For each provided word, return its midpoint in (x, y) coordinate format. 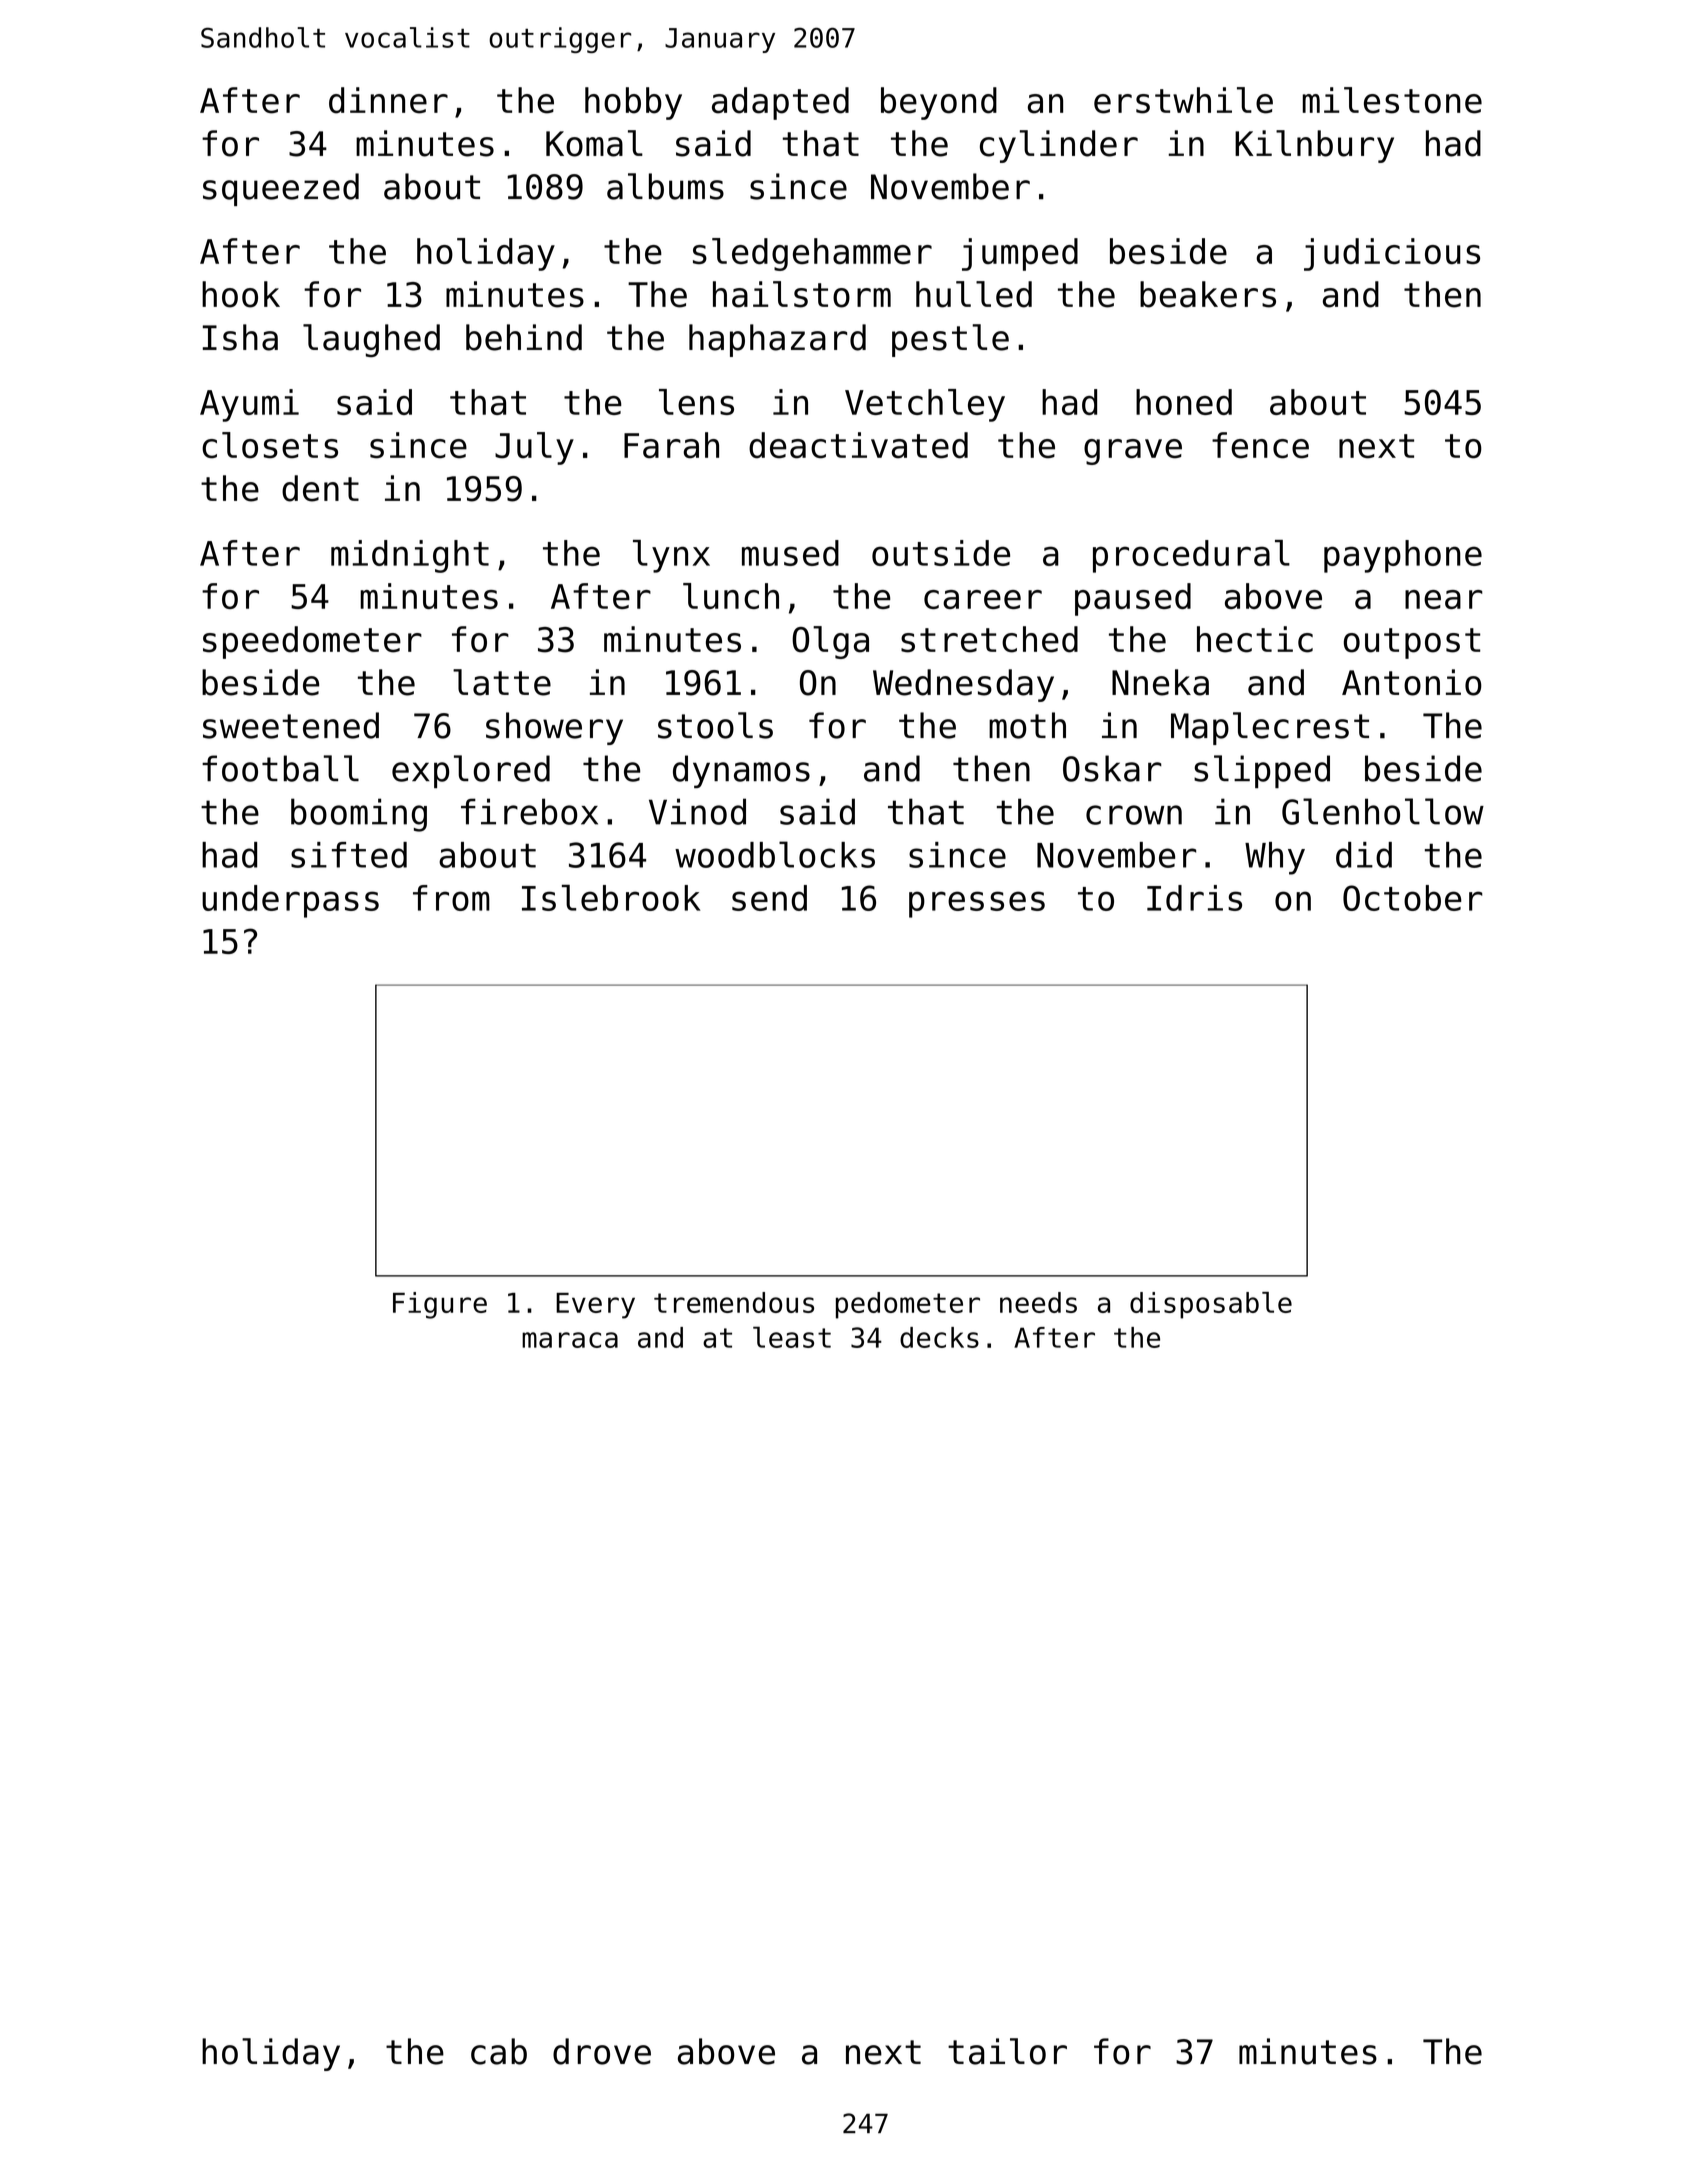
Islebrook (611, 898)
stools (715, 725)
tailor (1007, 2051)
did (1364, 855)
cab (499, 2051)
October (1412, 898)
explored (471, 771)
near (1443, 599)
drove (602, 2051)
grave (1133, 452)
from (451, 898)
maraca (570, 1340)
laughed (371, 340)
